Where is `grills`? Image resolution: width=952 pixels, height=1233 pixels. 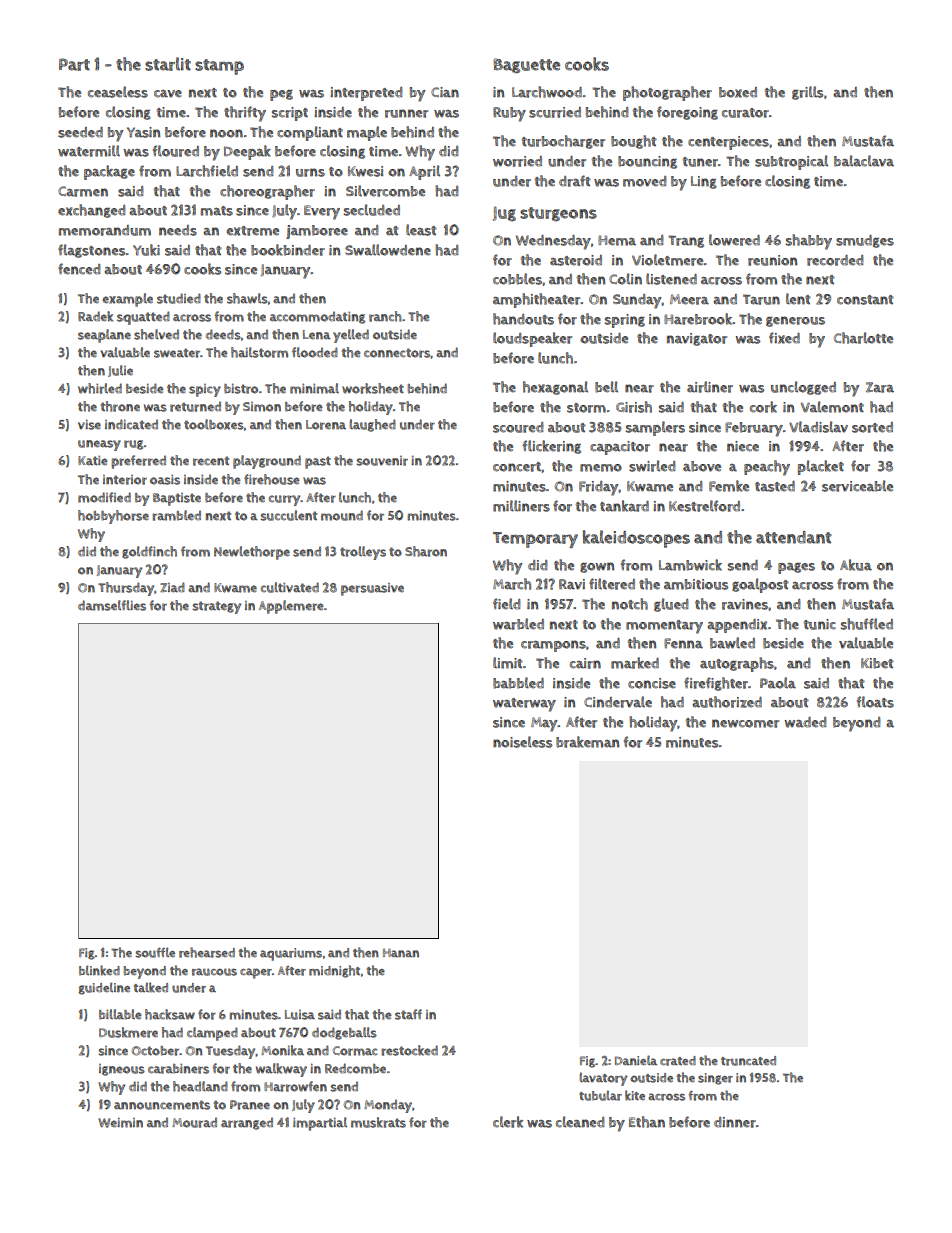
grills is located at coordinates (807, 93).
